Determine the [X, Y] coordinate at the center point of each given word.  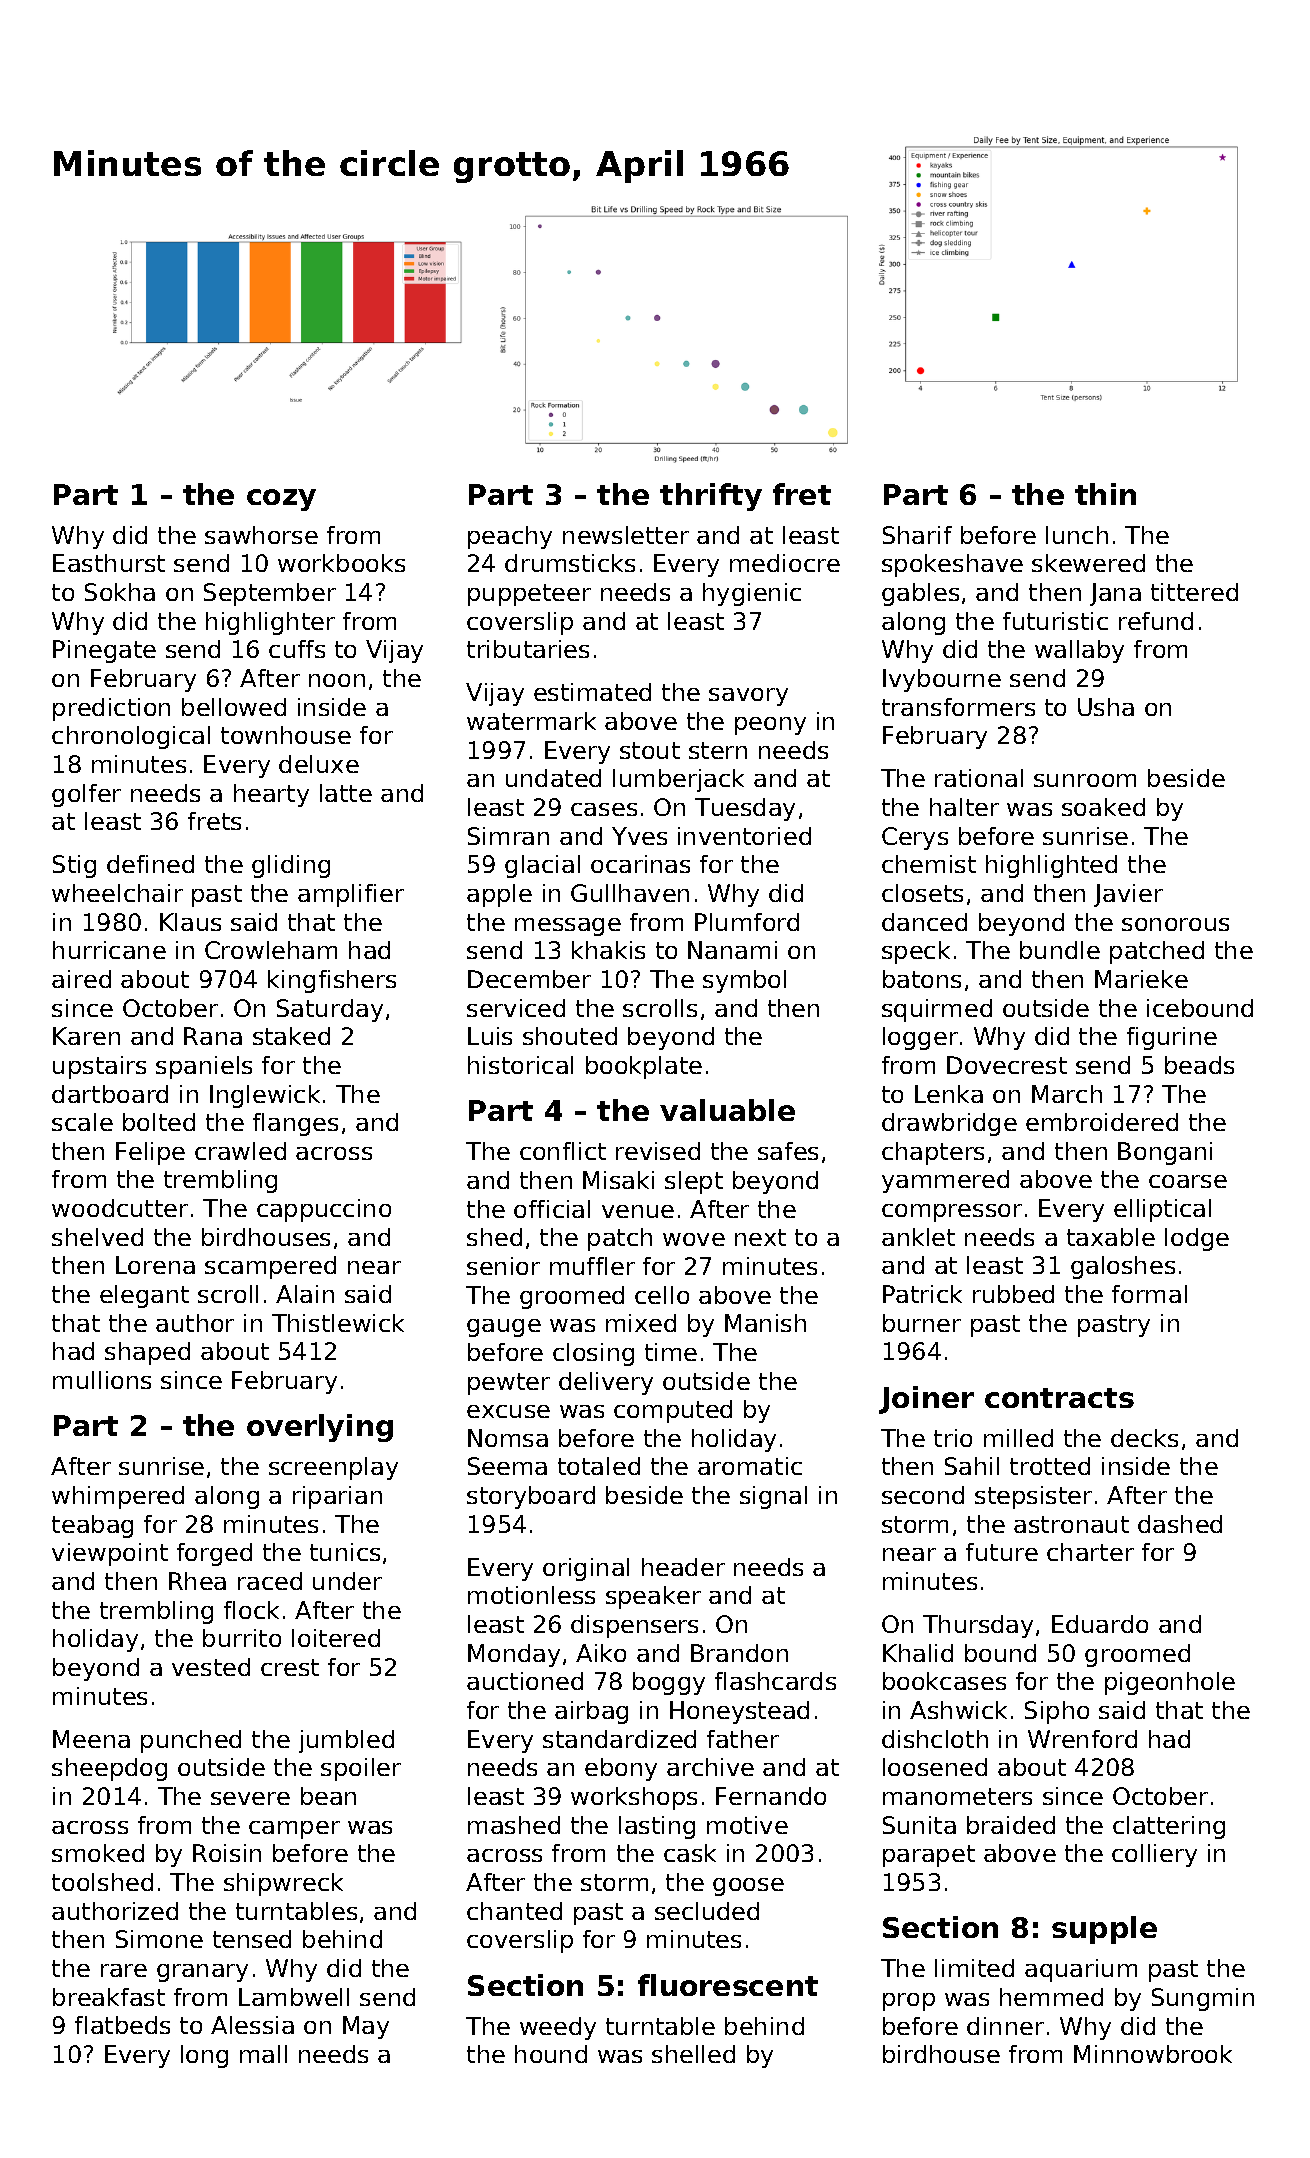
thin [1105, 494]
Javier [1128, 895]
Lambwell [294, 1997]
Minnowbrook [1153, 2054]
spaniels [204, 1067]
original [586, 1569]
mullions [102, 1380]
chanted [514, 1911]
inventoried [744, 836]
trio [953, 1438]
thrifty [711, 497]
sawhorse [261, 535]
